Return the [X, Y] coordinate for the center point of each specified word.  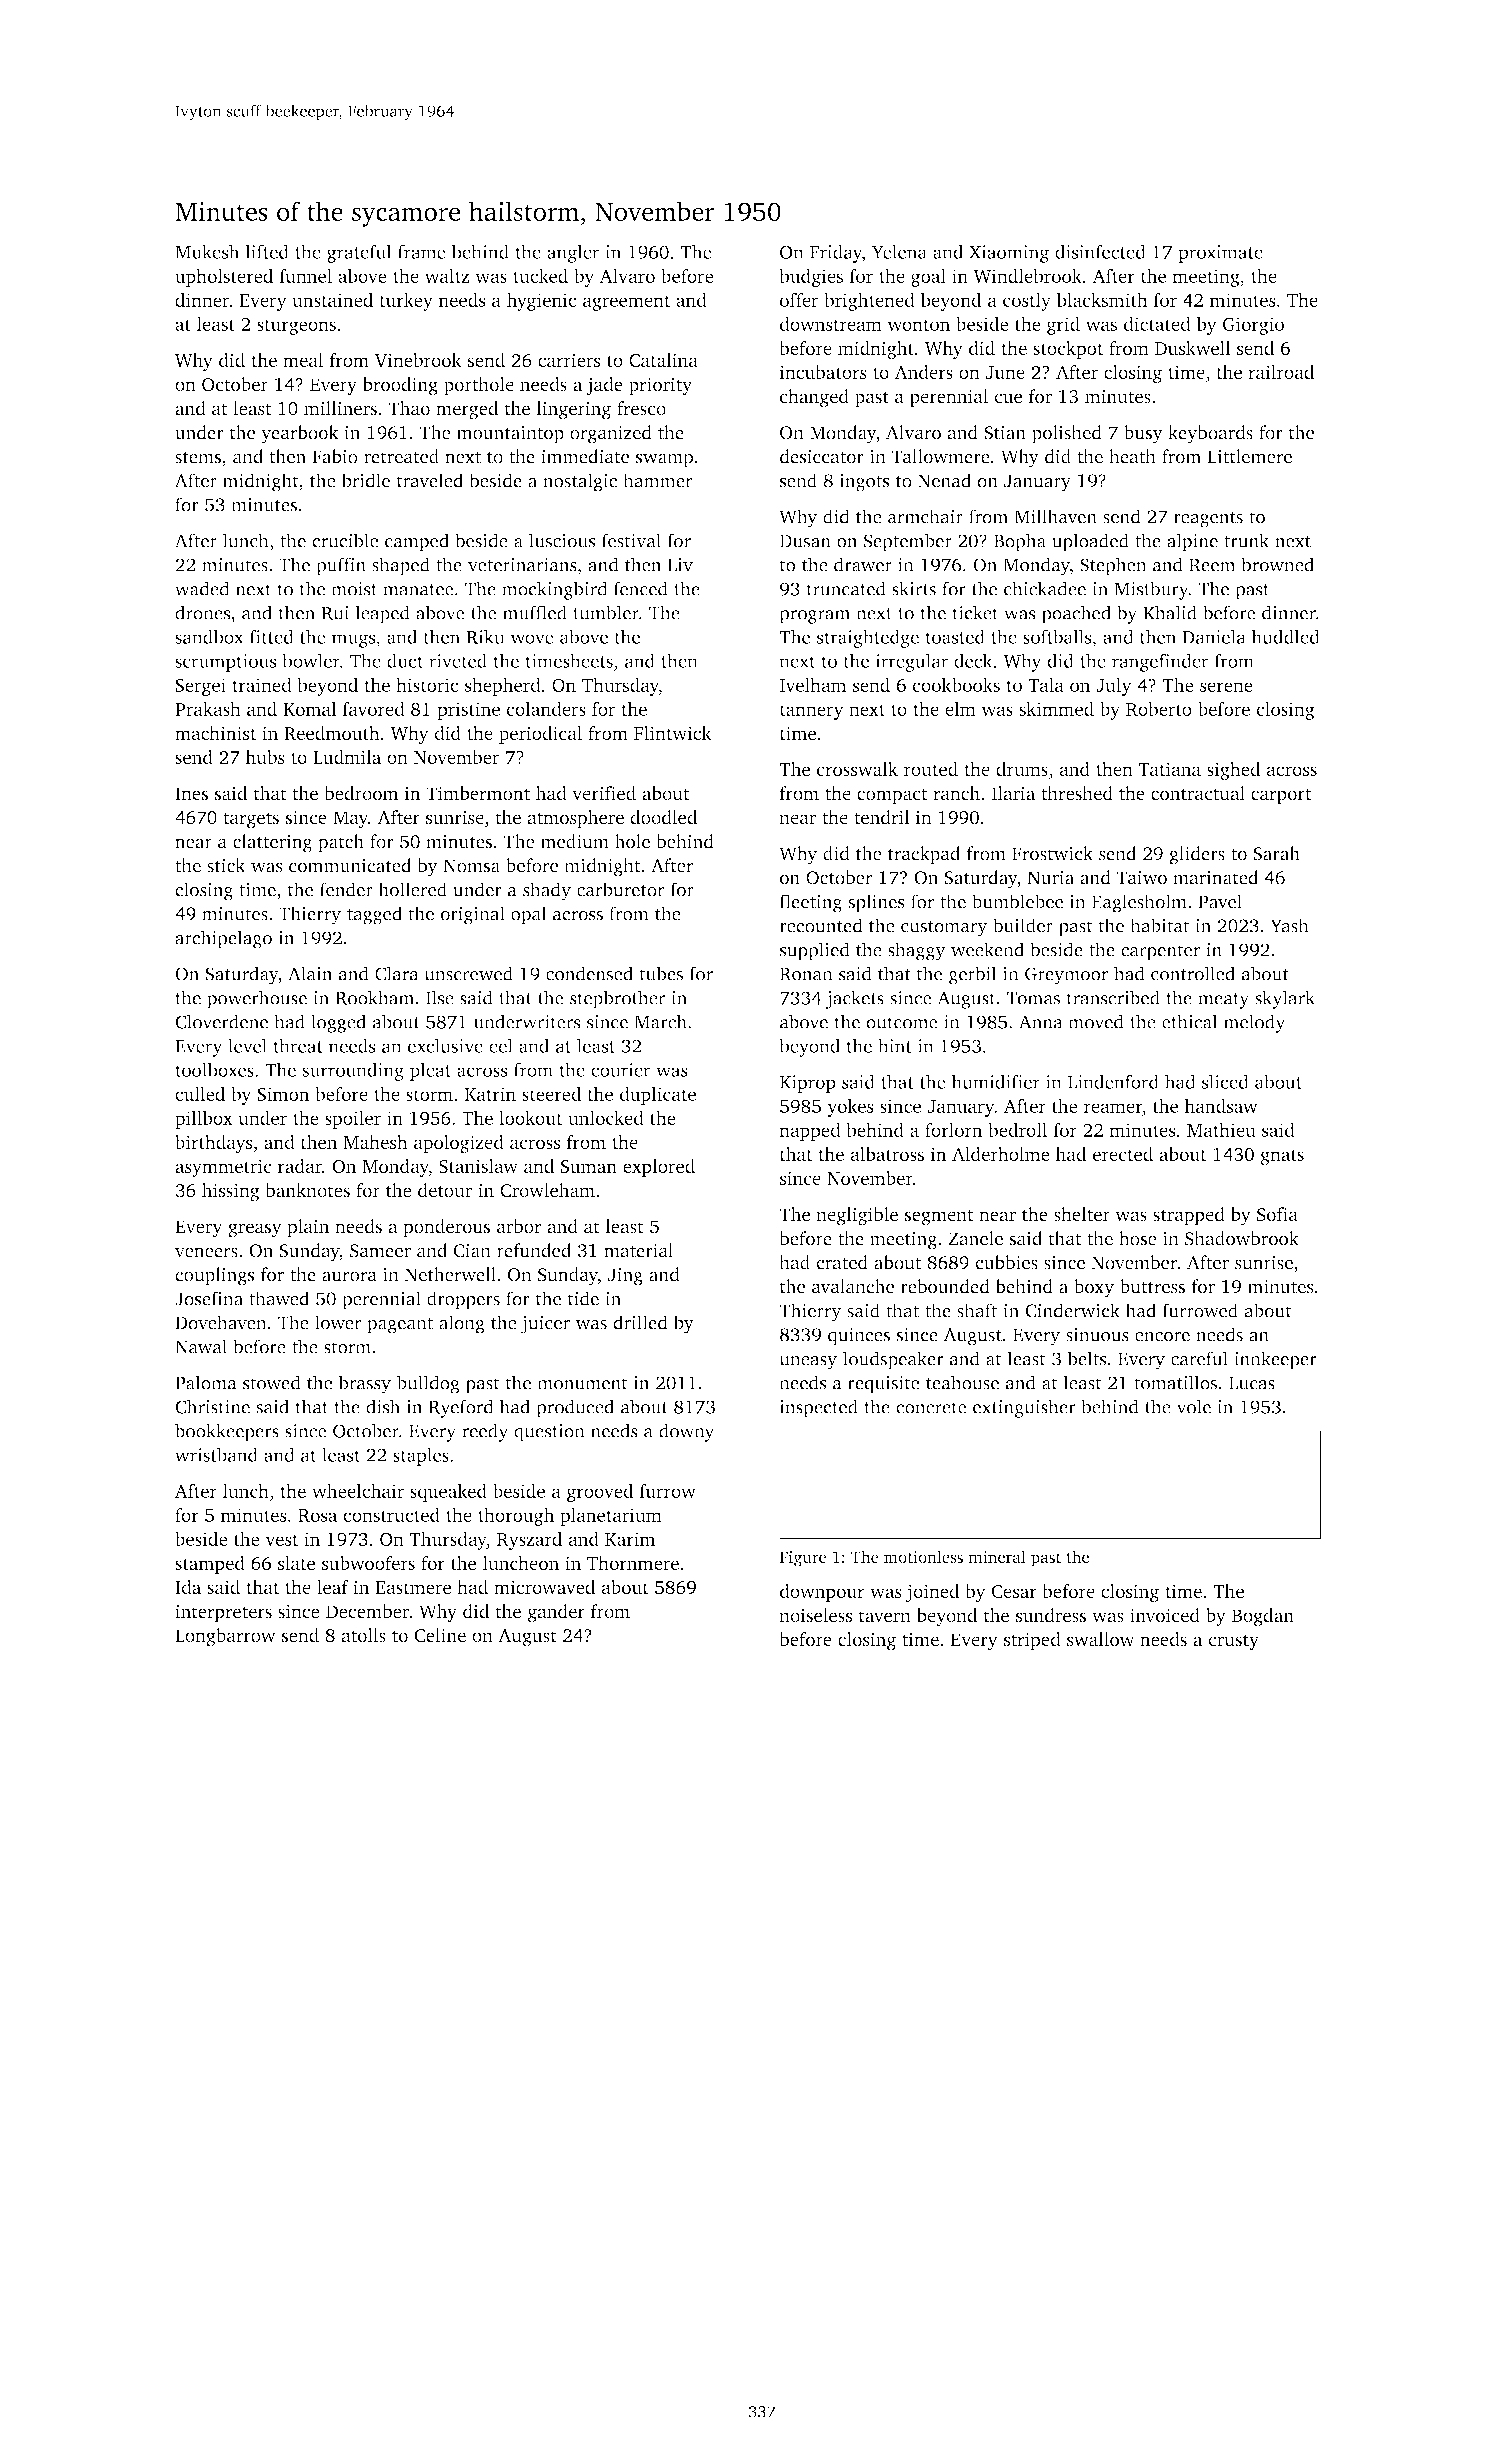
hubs [265, 757]
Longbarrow [225, 1637]
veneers [206, 1253]
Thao [409, 408]
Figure [802, 1559]
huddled [1285, 636]
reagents [1208, 520]
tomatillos [1175, 1382]
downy [686, 1432]
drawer [863, 564]
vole [1194, 1406]
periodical [540, 735]
